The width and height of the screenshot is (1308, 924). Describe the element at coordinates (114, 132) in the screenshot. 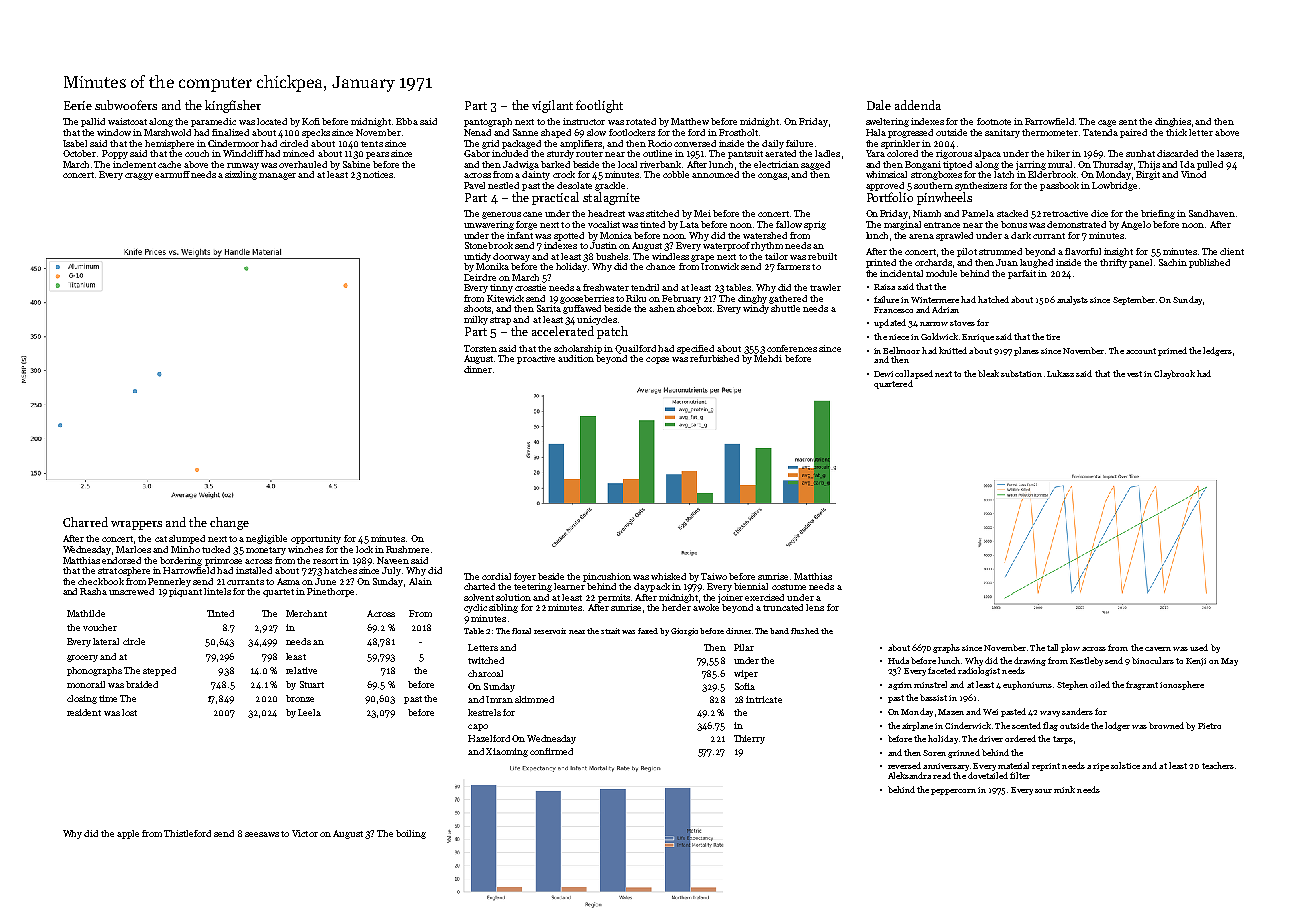

I see `window` at that location.
